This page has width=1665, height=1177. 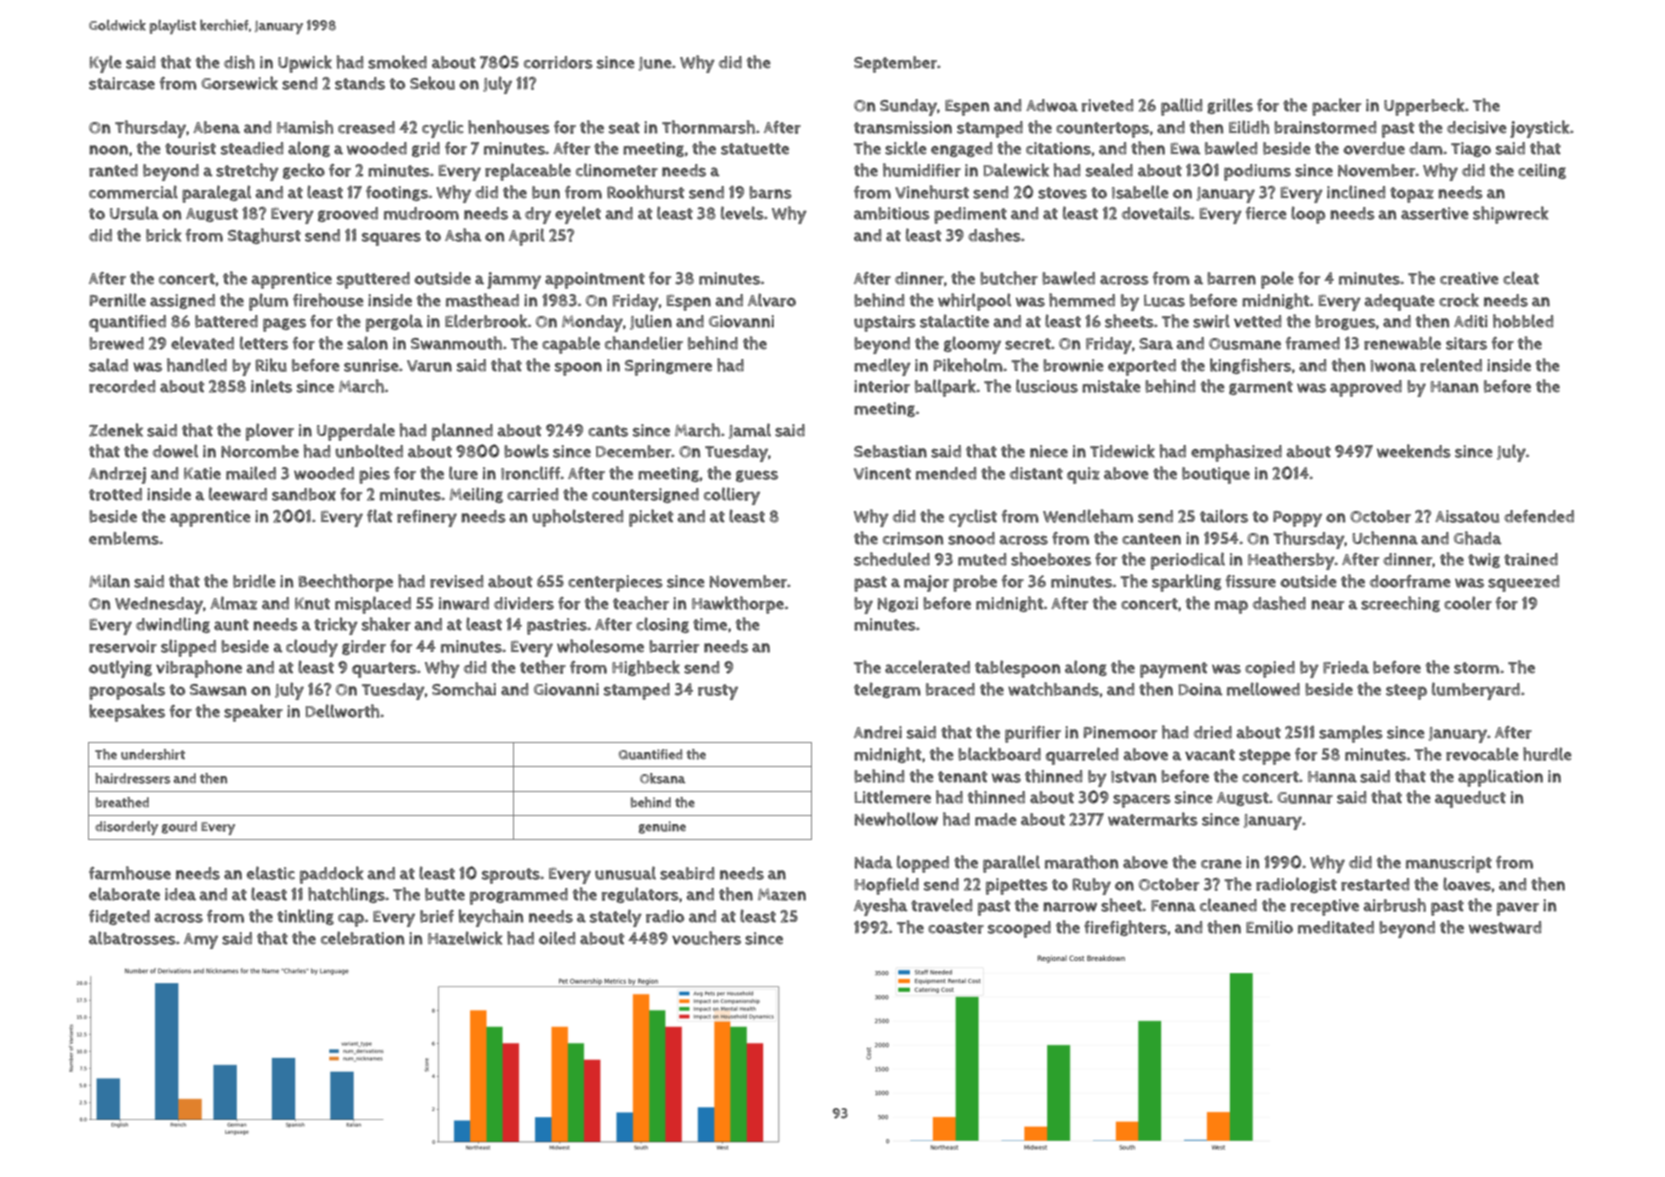 What do you see at coordinates (558, 62) in the page?
I see `corridors` at bounding box center [558, 62].
